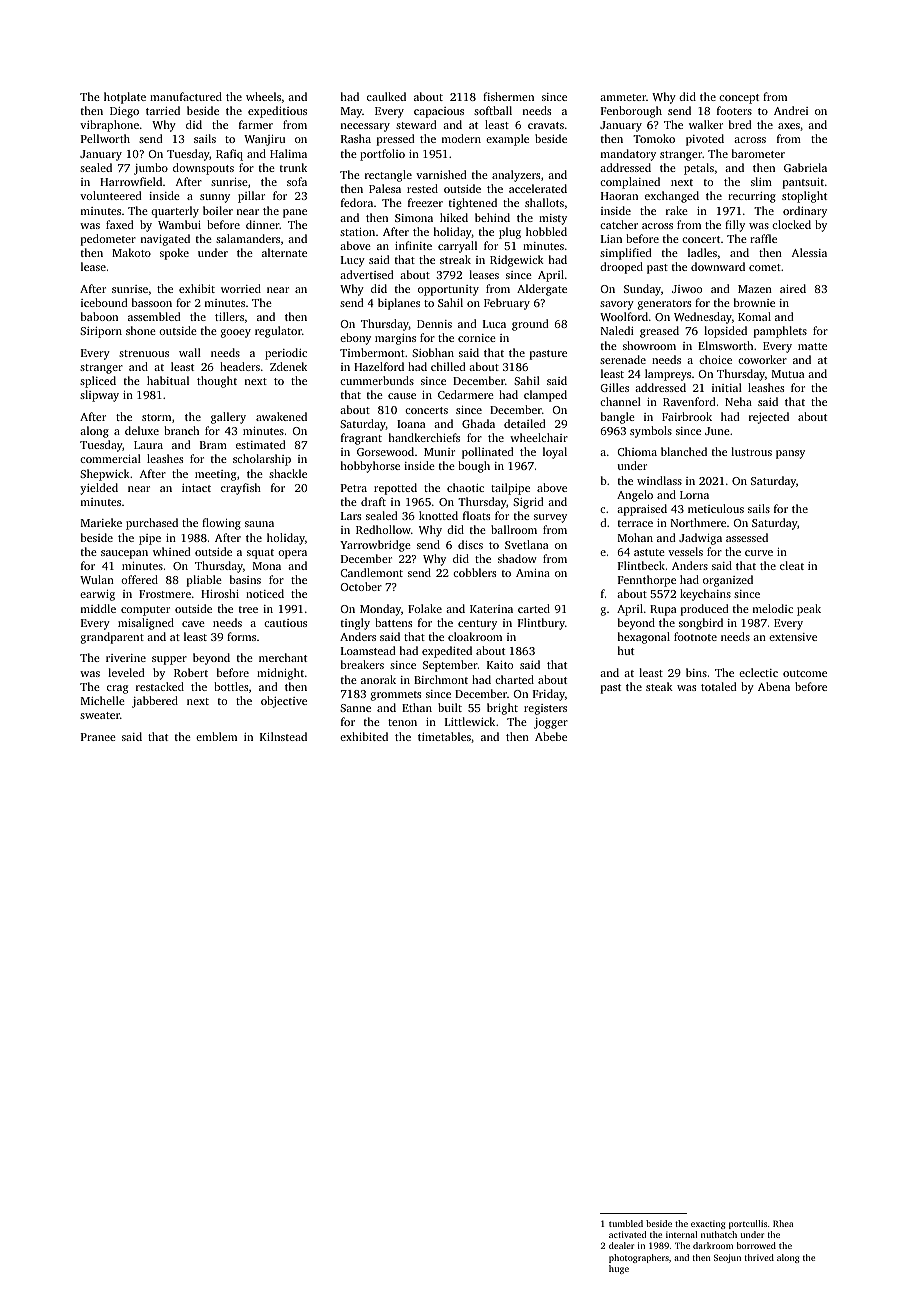  I want to click on huge, so click(619, 1269).
